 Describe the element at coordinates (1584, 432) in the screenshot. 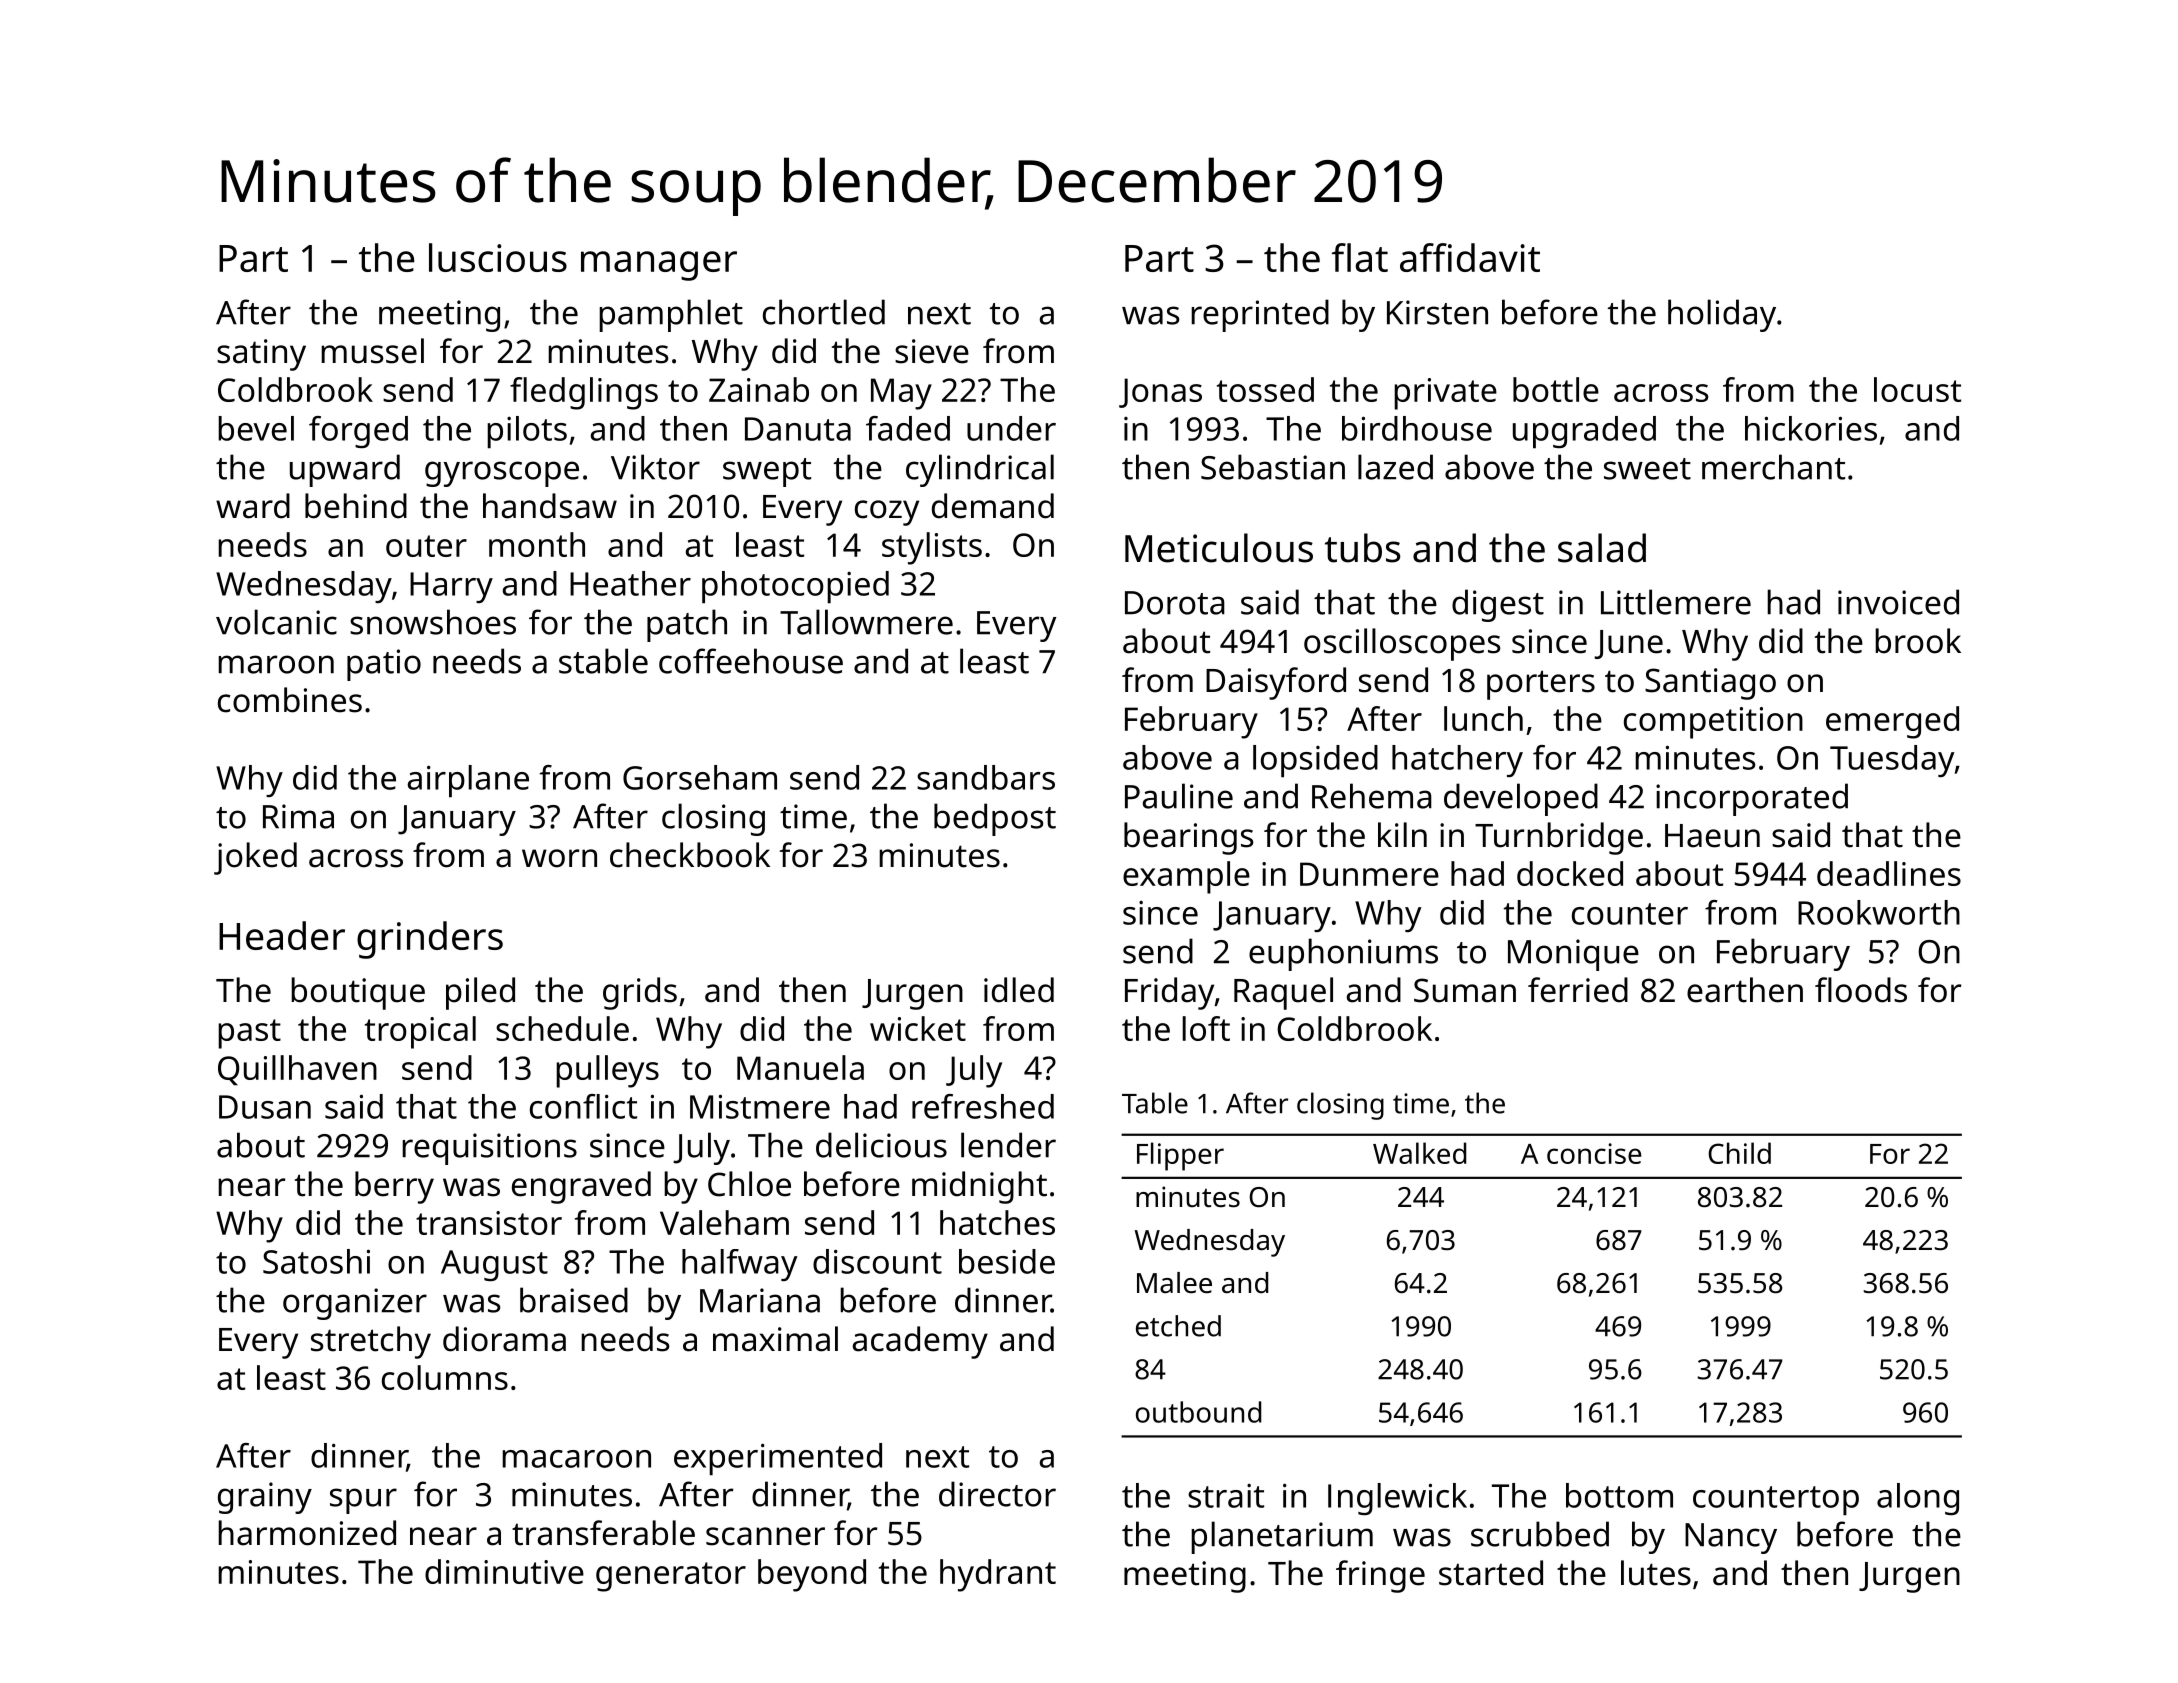

I see `upgraded` at that location.
